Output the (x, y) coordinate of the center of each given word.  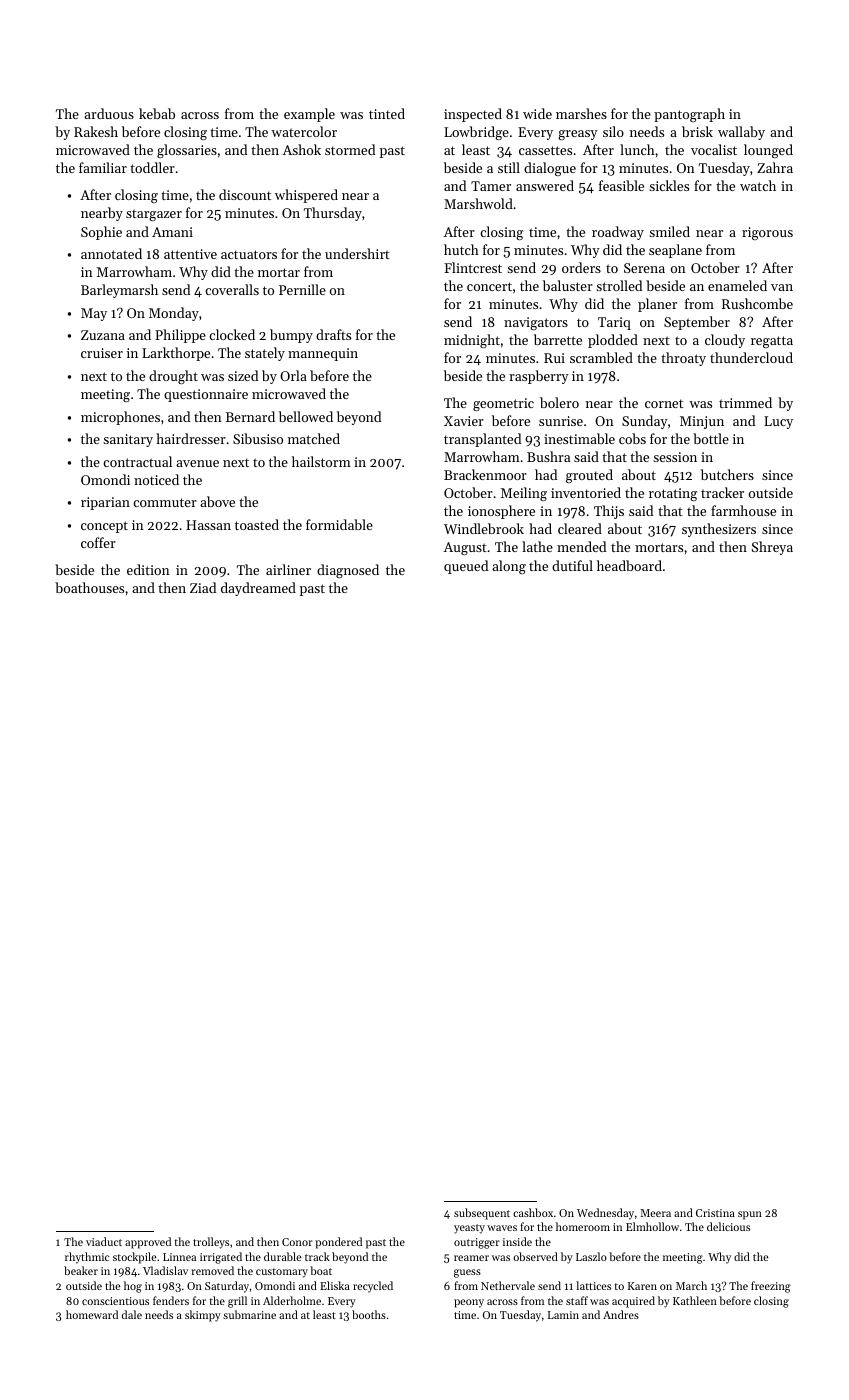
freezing (771, 1287)
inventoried (586, 492)
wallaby (741, 133)
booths (369, 1314)
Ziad (203, 587)
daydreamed (258, 589)
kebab (157, 113)
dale (132, 1314)
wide (537, 113)
